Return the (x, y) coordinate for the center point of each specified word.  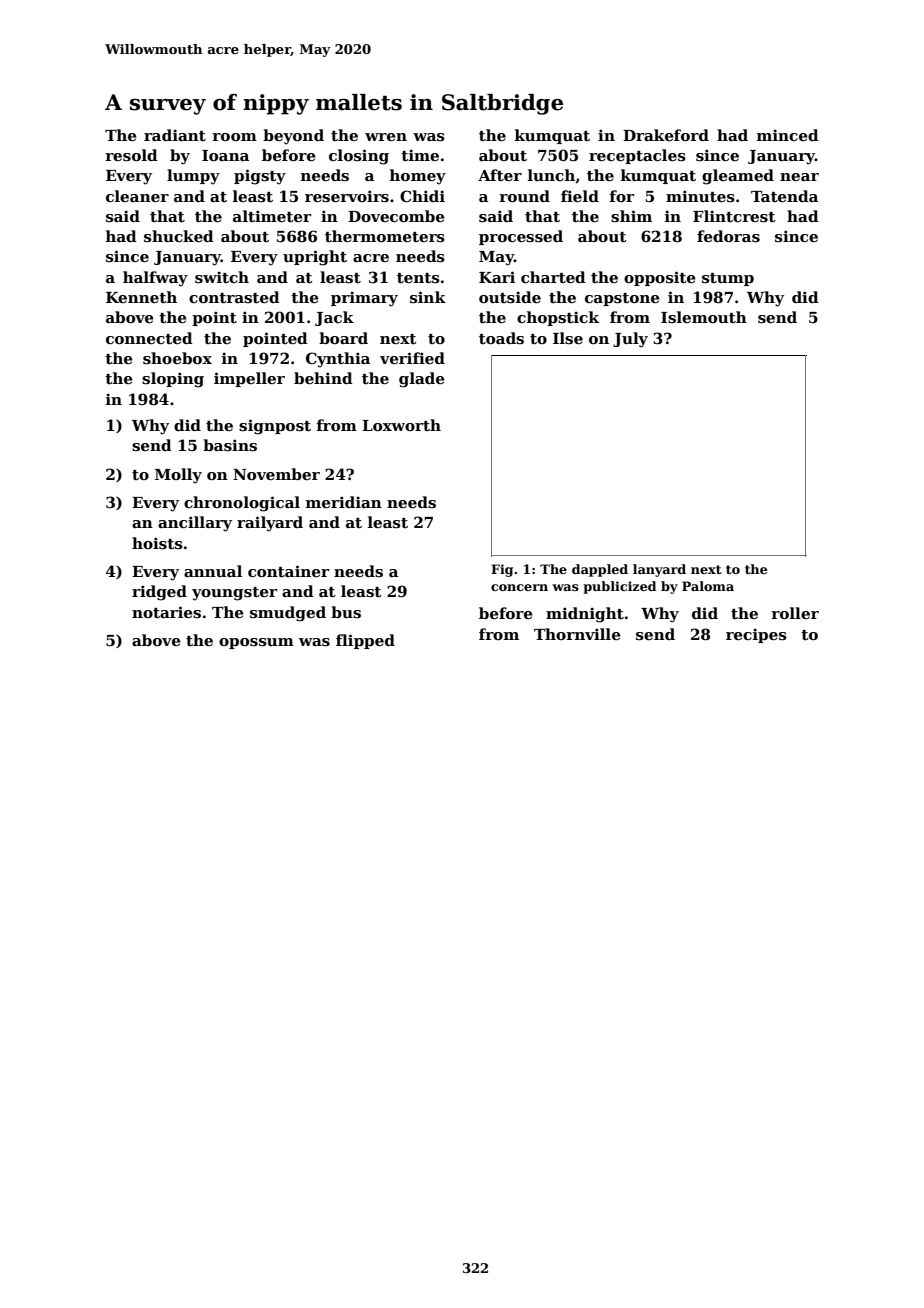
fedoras (728, 236)
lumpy (193, 177)
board (343, 338)
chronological (242, 504)
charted (553, 277)
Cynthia (338, 360)
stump (728, 279)
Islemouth (704, 317)
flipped (365, 641)
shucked (179, 236)
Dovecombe (396, 216)
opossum (256, 643)
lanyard (659, 570)
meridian (344, 502)
